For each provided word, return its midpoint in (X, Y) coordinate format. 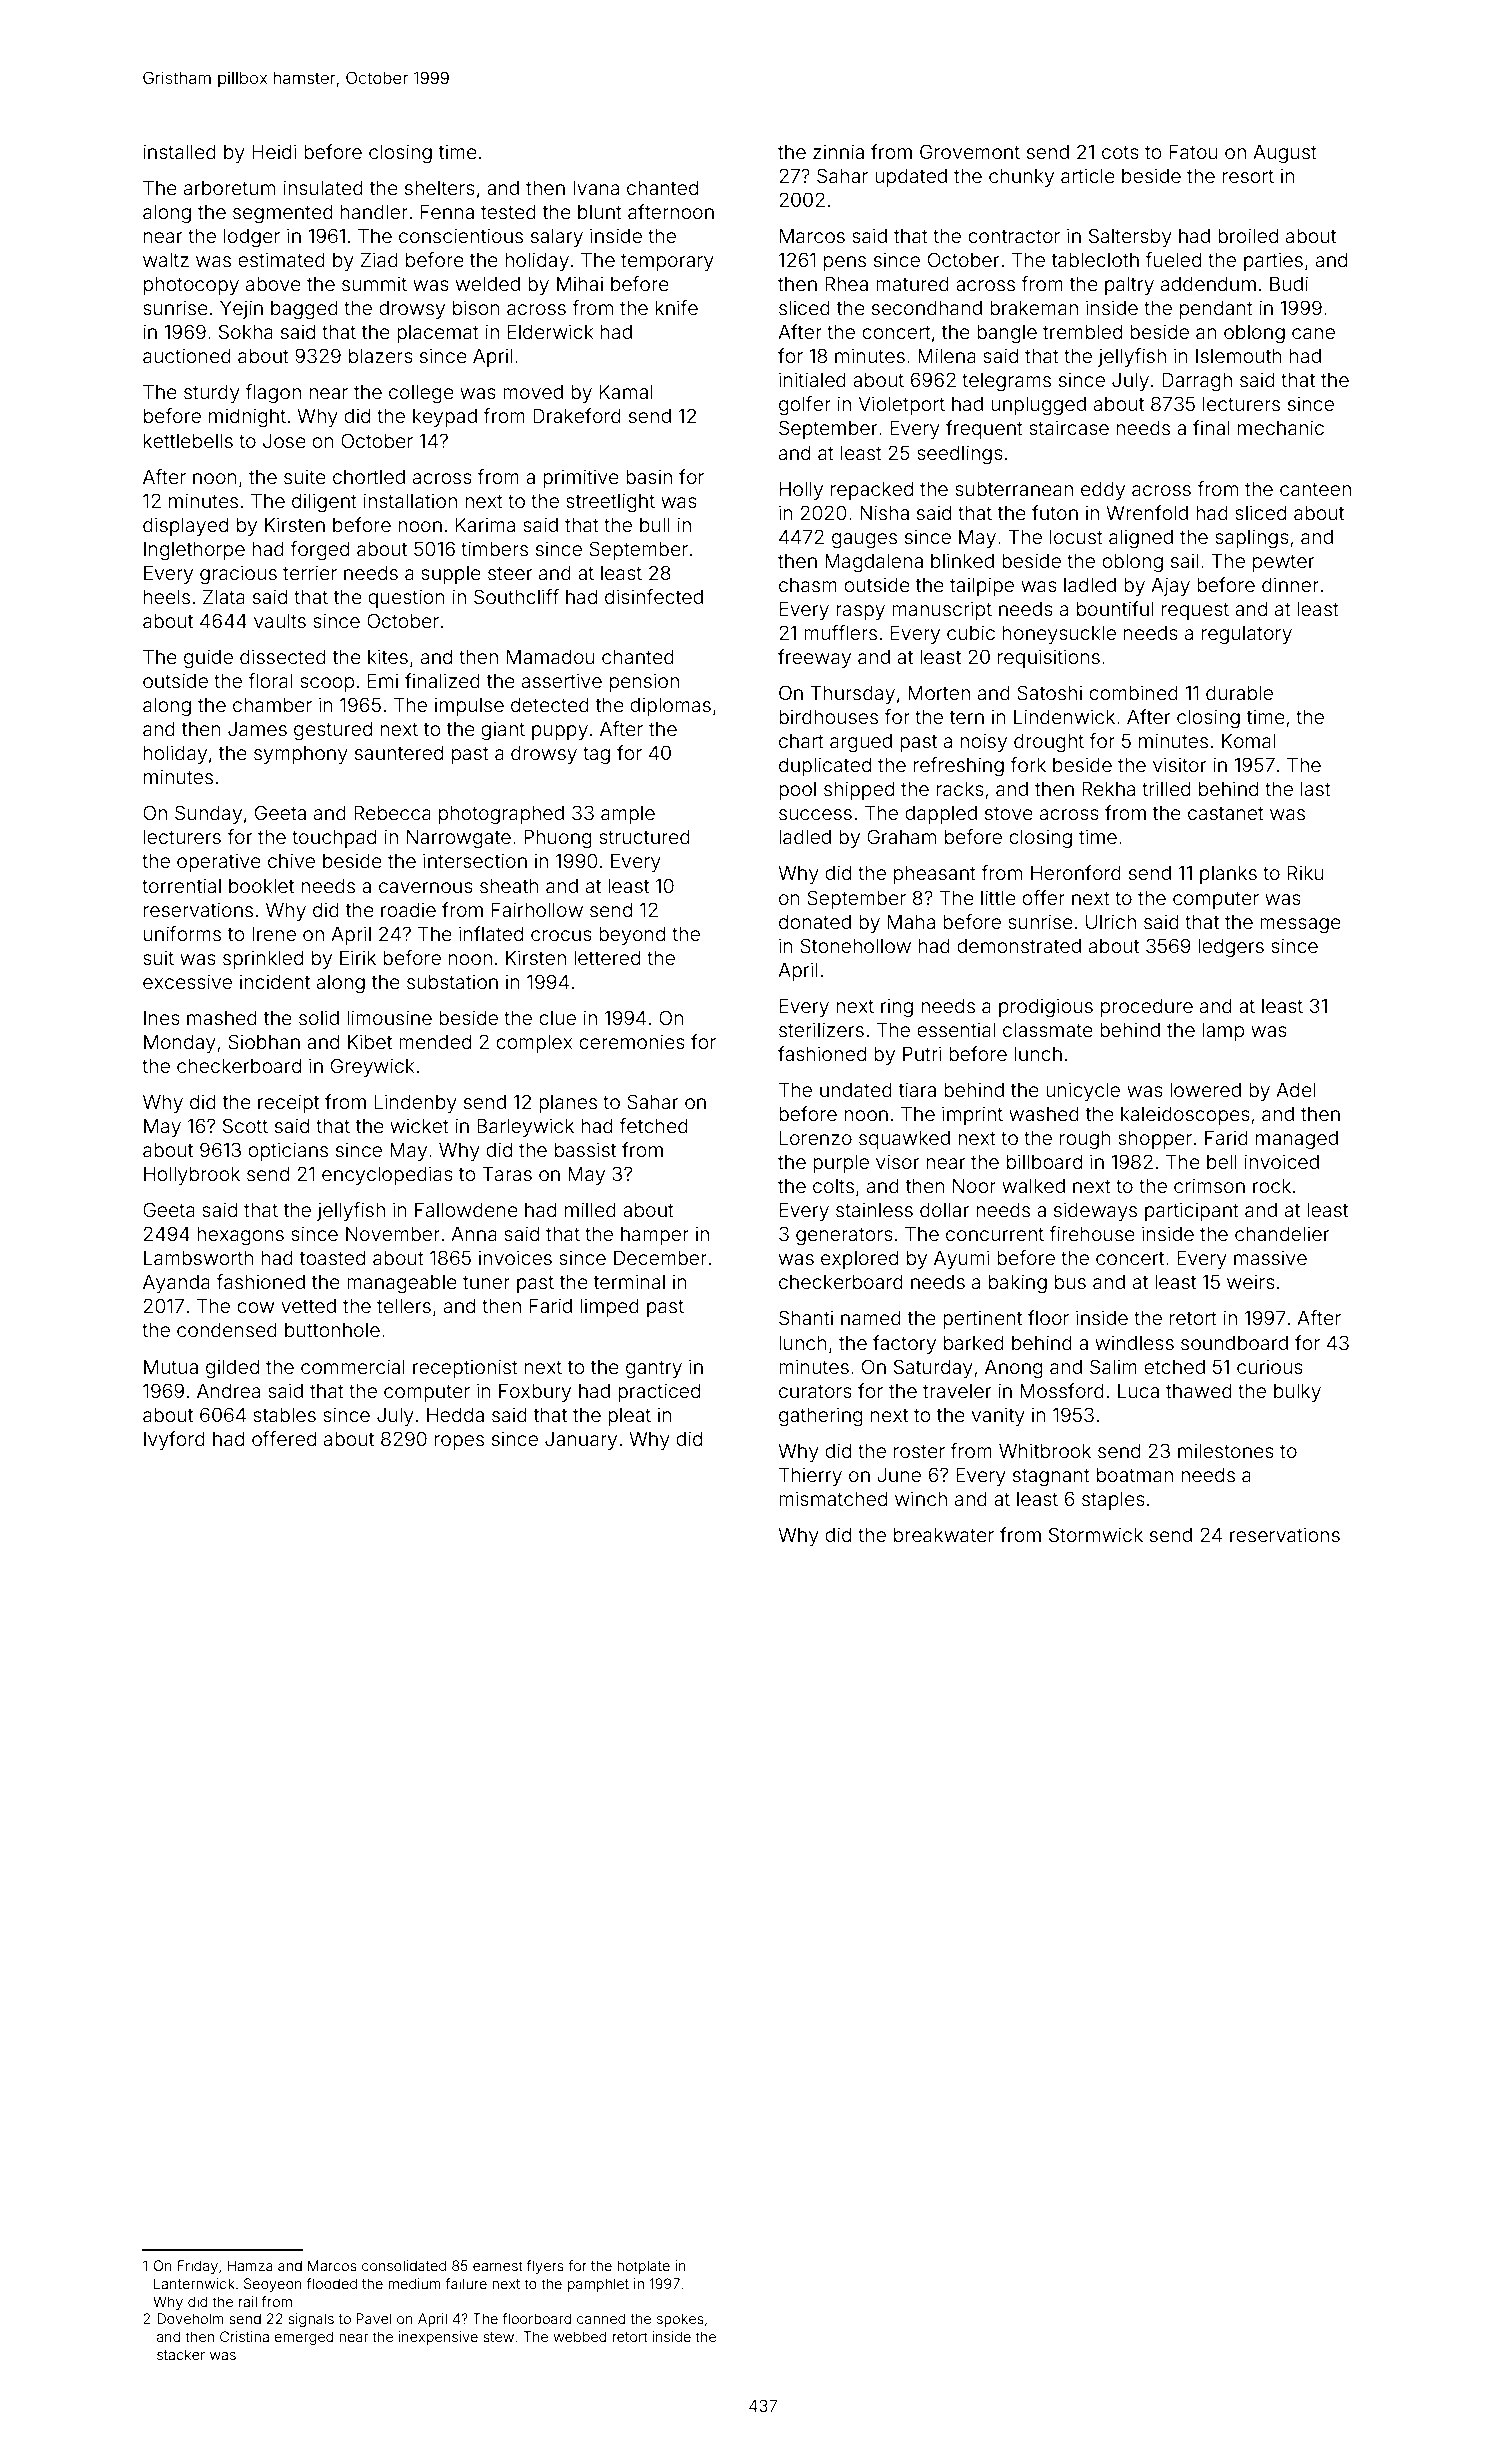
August (1285, 153)
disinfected (654, 596)
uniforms (182, 933)
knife (677, 307)
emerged (304, 2338)
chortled (369, 477)
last (1316, 789)
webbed (580, 2336)
